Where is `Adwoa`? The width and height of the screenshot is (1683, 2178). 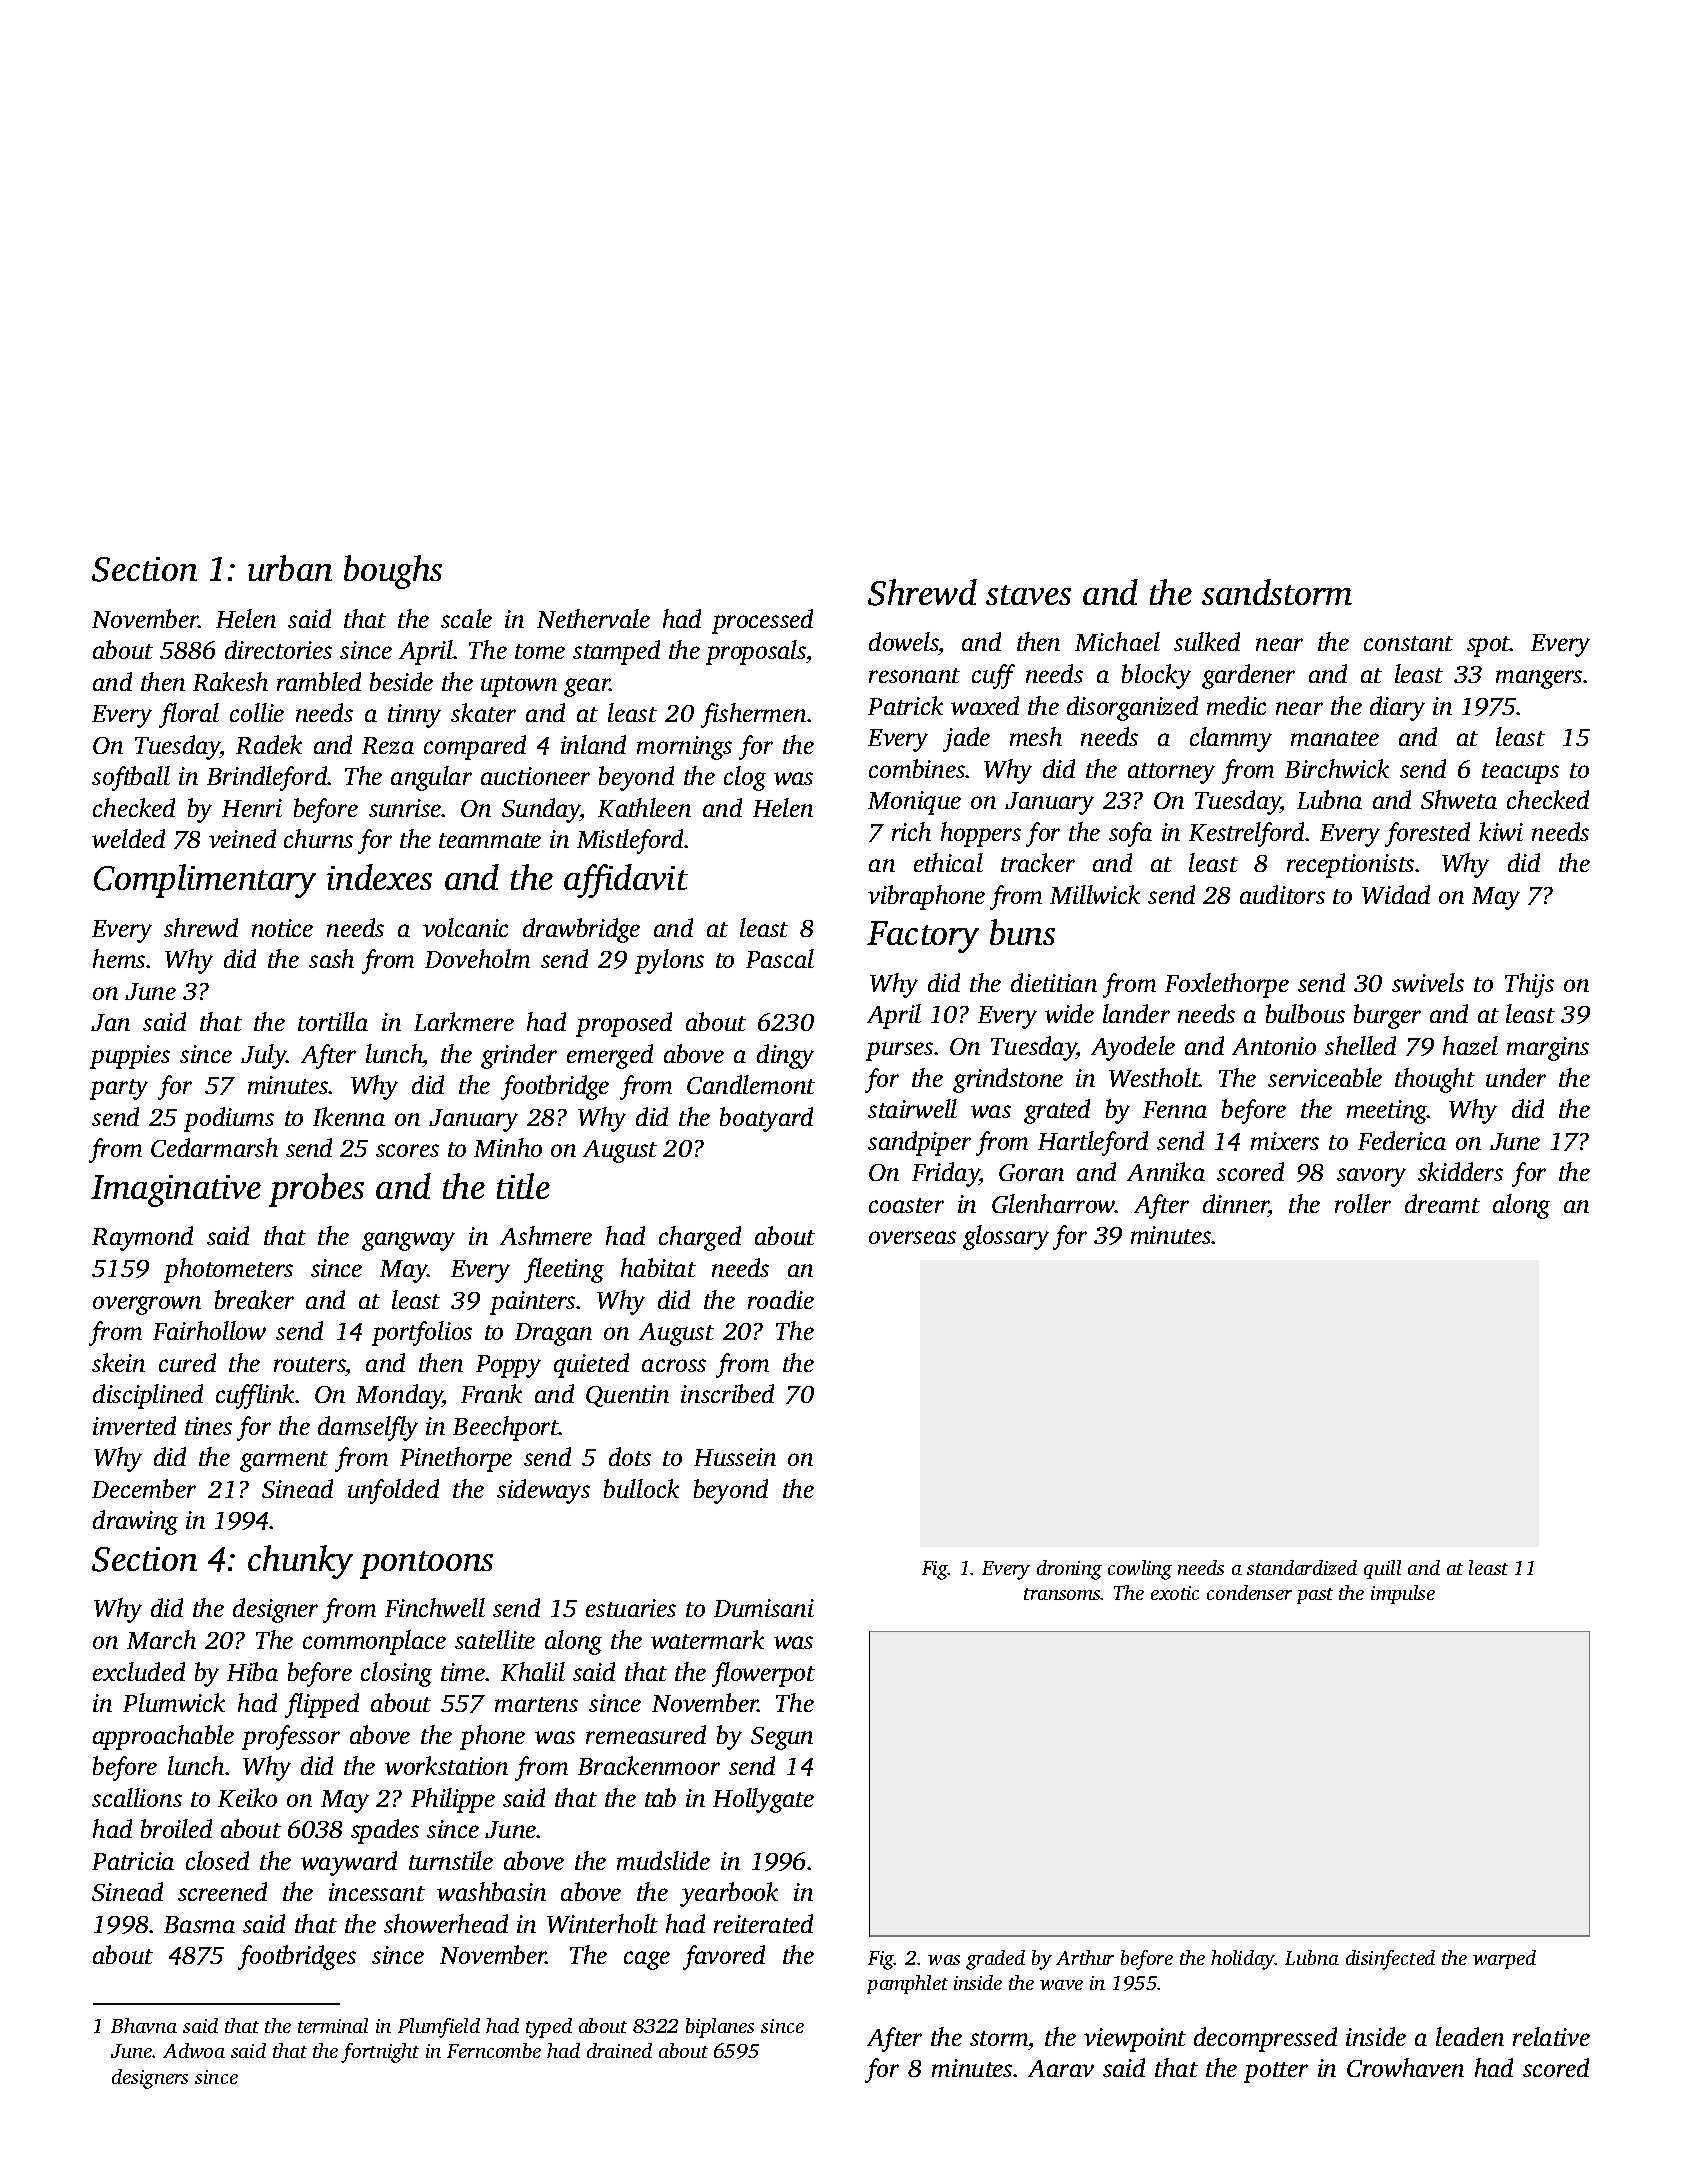
Adwoa is located at coordinates (194, 2050).
